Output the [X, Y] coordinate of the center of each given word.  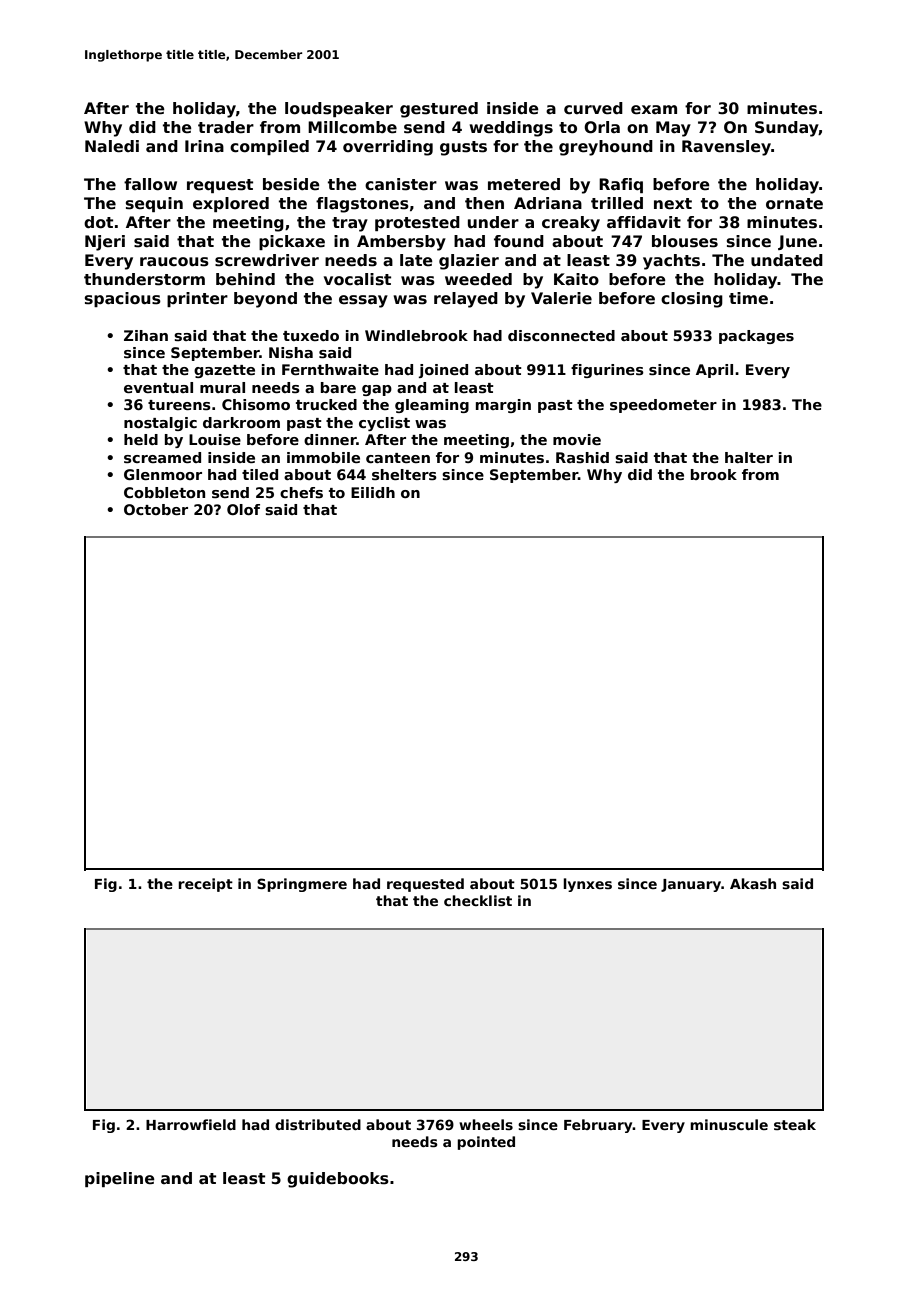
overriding [388, 148]
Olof [243, 509]
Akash [753, 883]
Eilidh [373, 492]
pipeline [120, 1179]
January [691, 885]
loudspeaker [339, 109]
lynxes [587, 885]
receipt [205, 885]
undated [787, 260]
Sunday [787, 129]
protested [417, 223]
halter [749, 457]
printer [197, 299]
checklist [478, 900]
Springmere [302, 885]
